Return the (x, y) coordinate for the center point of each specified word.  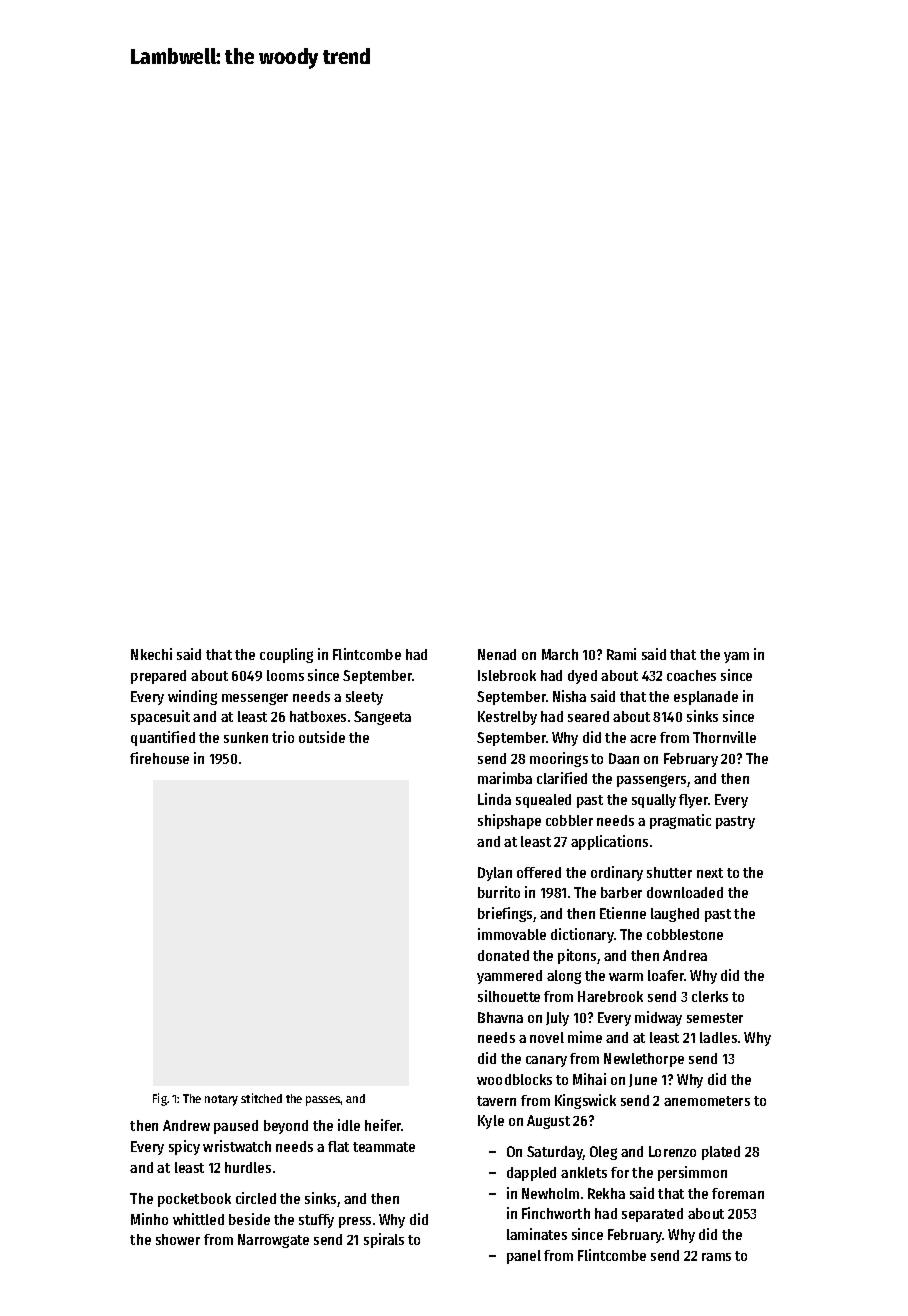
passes (323, 1101)
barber (621, 892)
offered (539, 872)
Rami (621, 654)
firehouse (159, 758)
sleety (364, 698)
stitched (261, 1098)
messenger (255, 699)
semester (715, 1018)
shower (178, 1239)
